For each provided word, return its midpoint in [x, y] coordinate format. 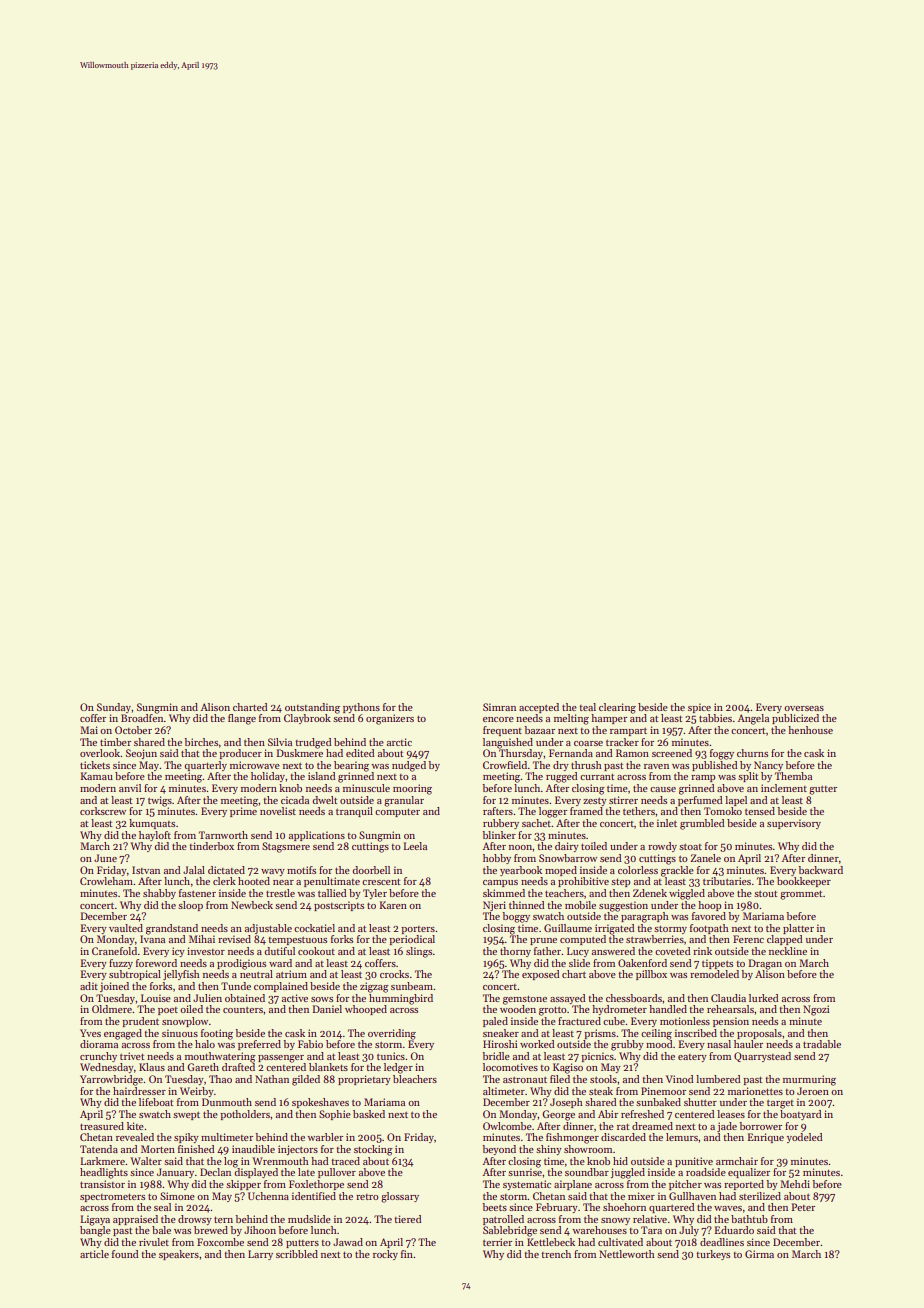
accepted [539, 708]
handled [668, 1009]
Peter [803, 1207]
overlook [100, 753]
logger [553, 812]
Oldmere [112, 1009]
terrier [497, 1242]
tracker [622, 742]
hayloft [155, 836]
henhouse [810, 730]
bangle [95, 1231]
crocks [394, 974]
